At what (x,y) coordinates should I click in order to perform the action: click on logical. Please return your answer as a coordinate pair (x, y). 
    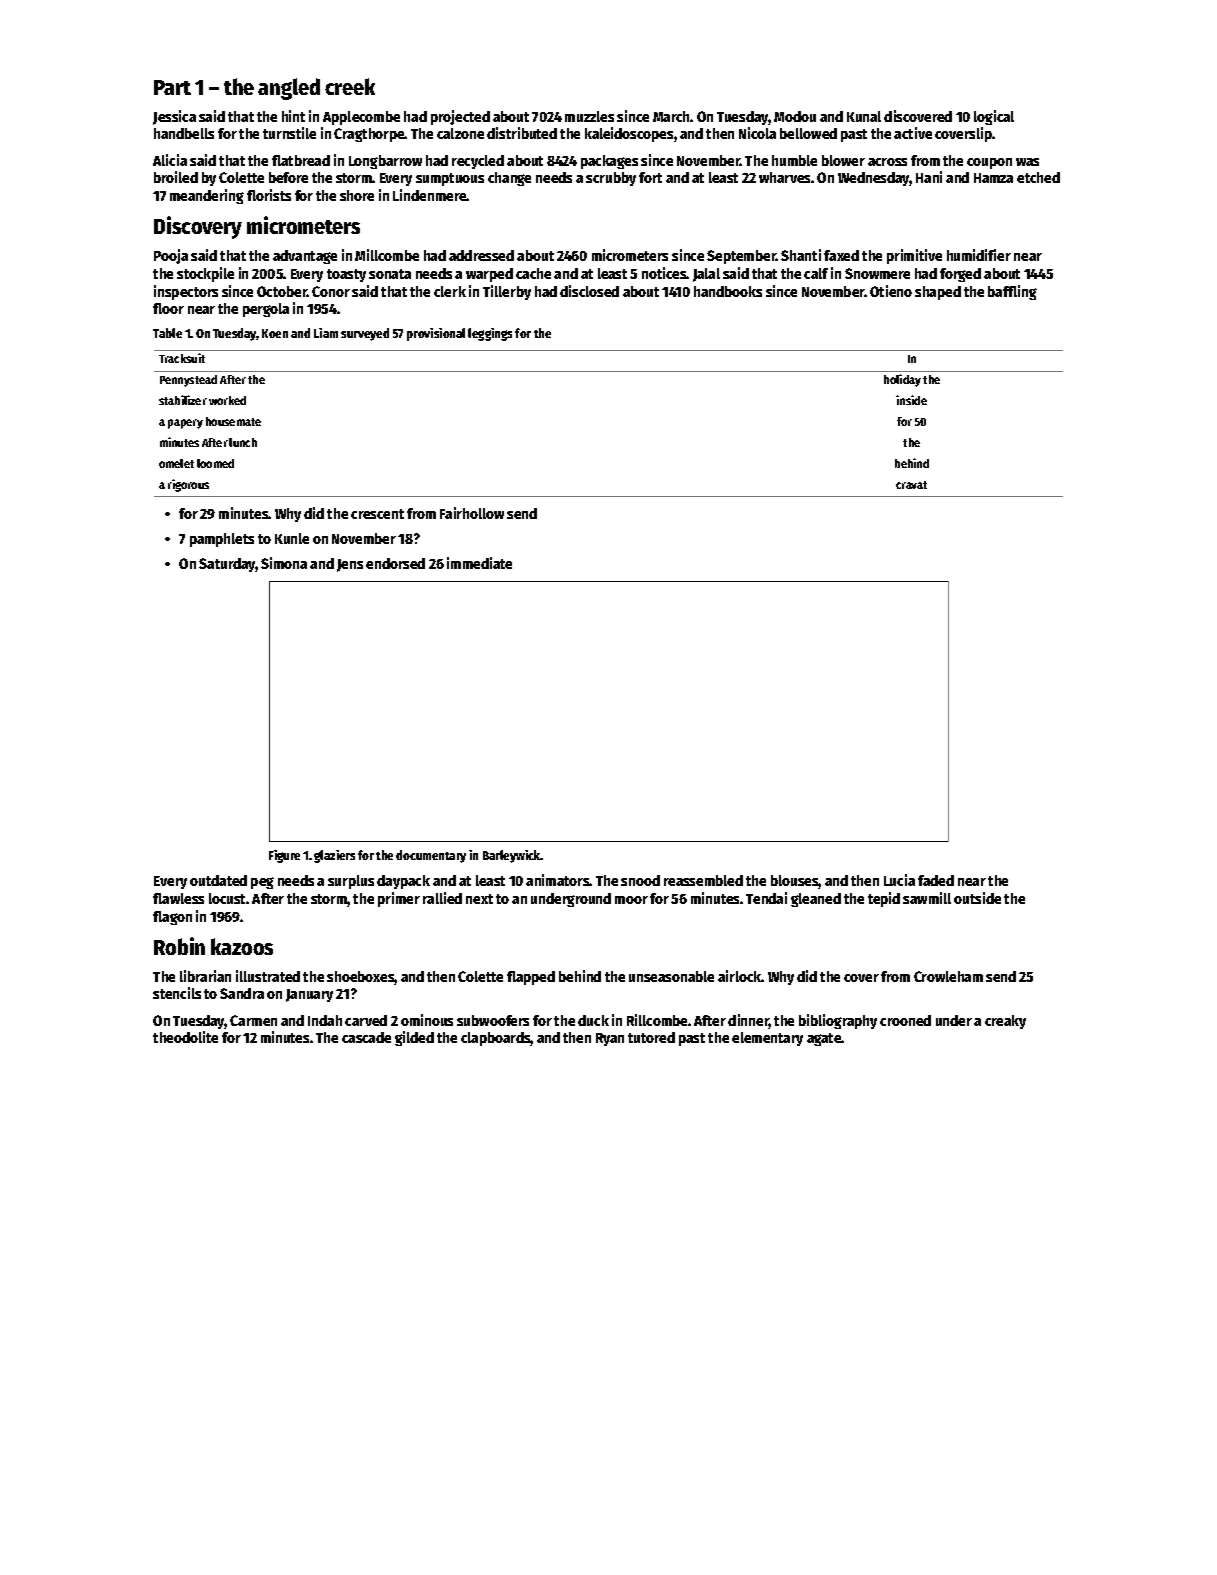
    Looking at the image, I should click on (994, 117).
